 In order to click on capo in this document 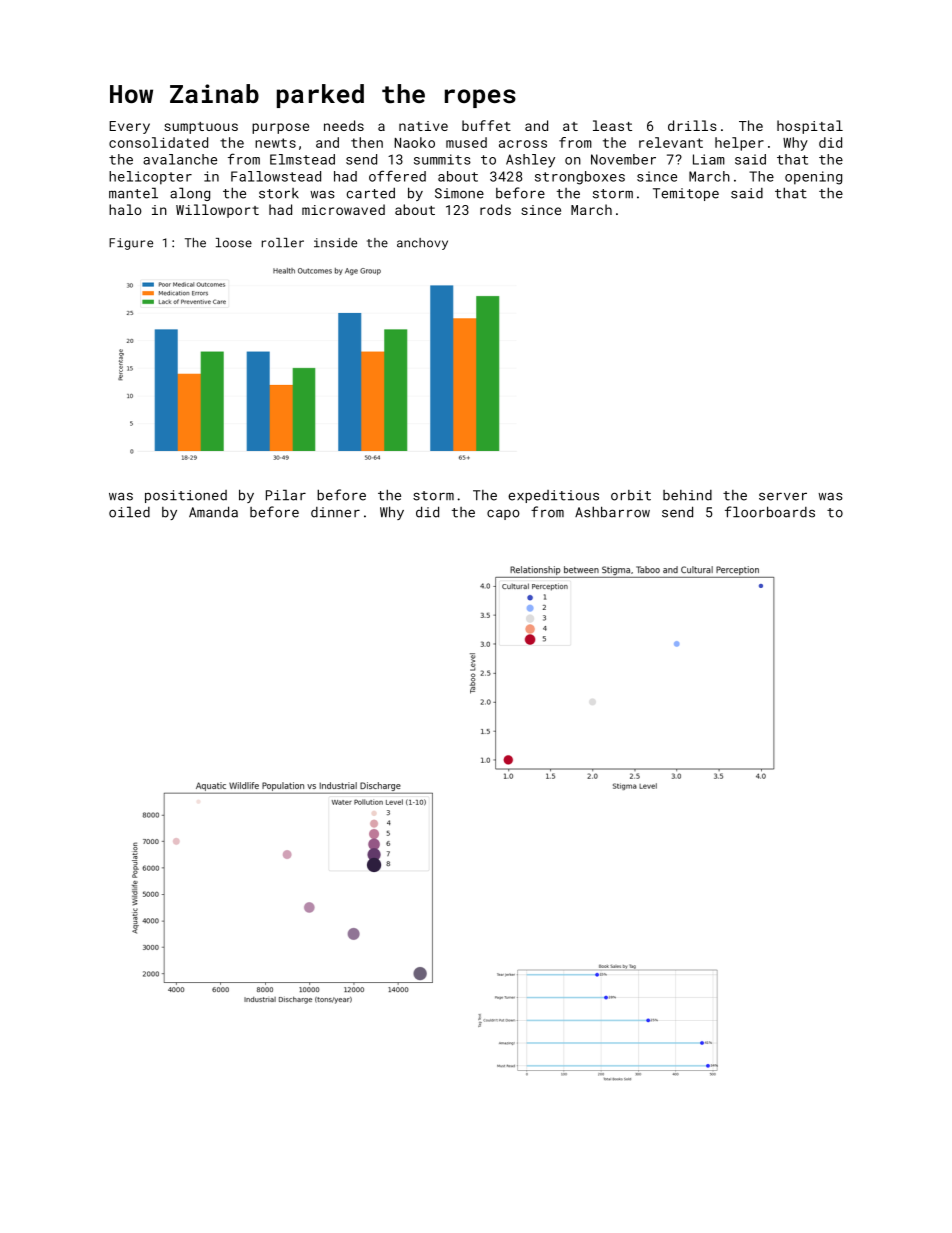, I will do `click(503, 514)`.
